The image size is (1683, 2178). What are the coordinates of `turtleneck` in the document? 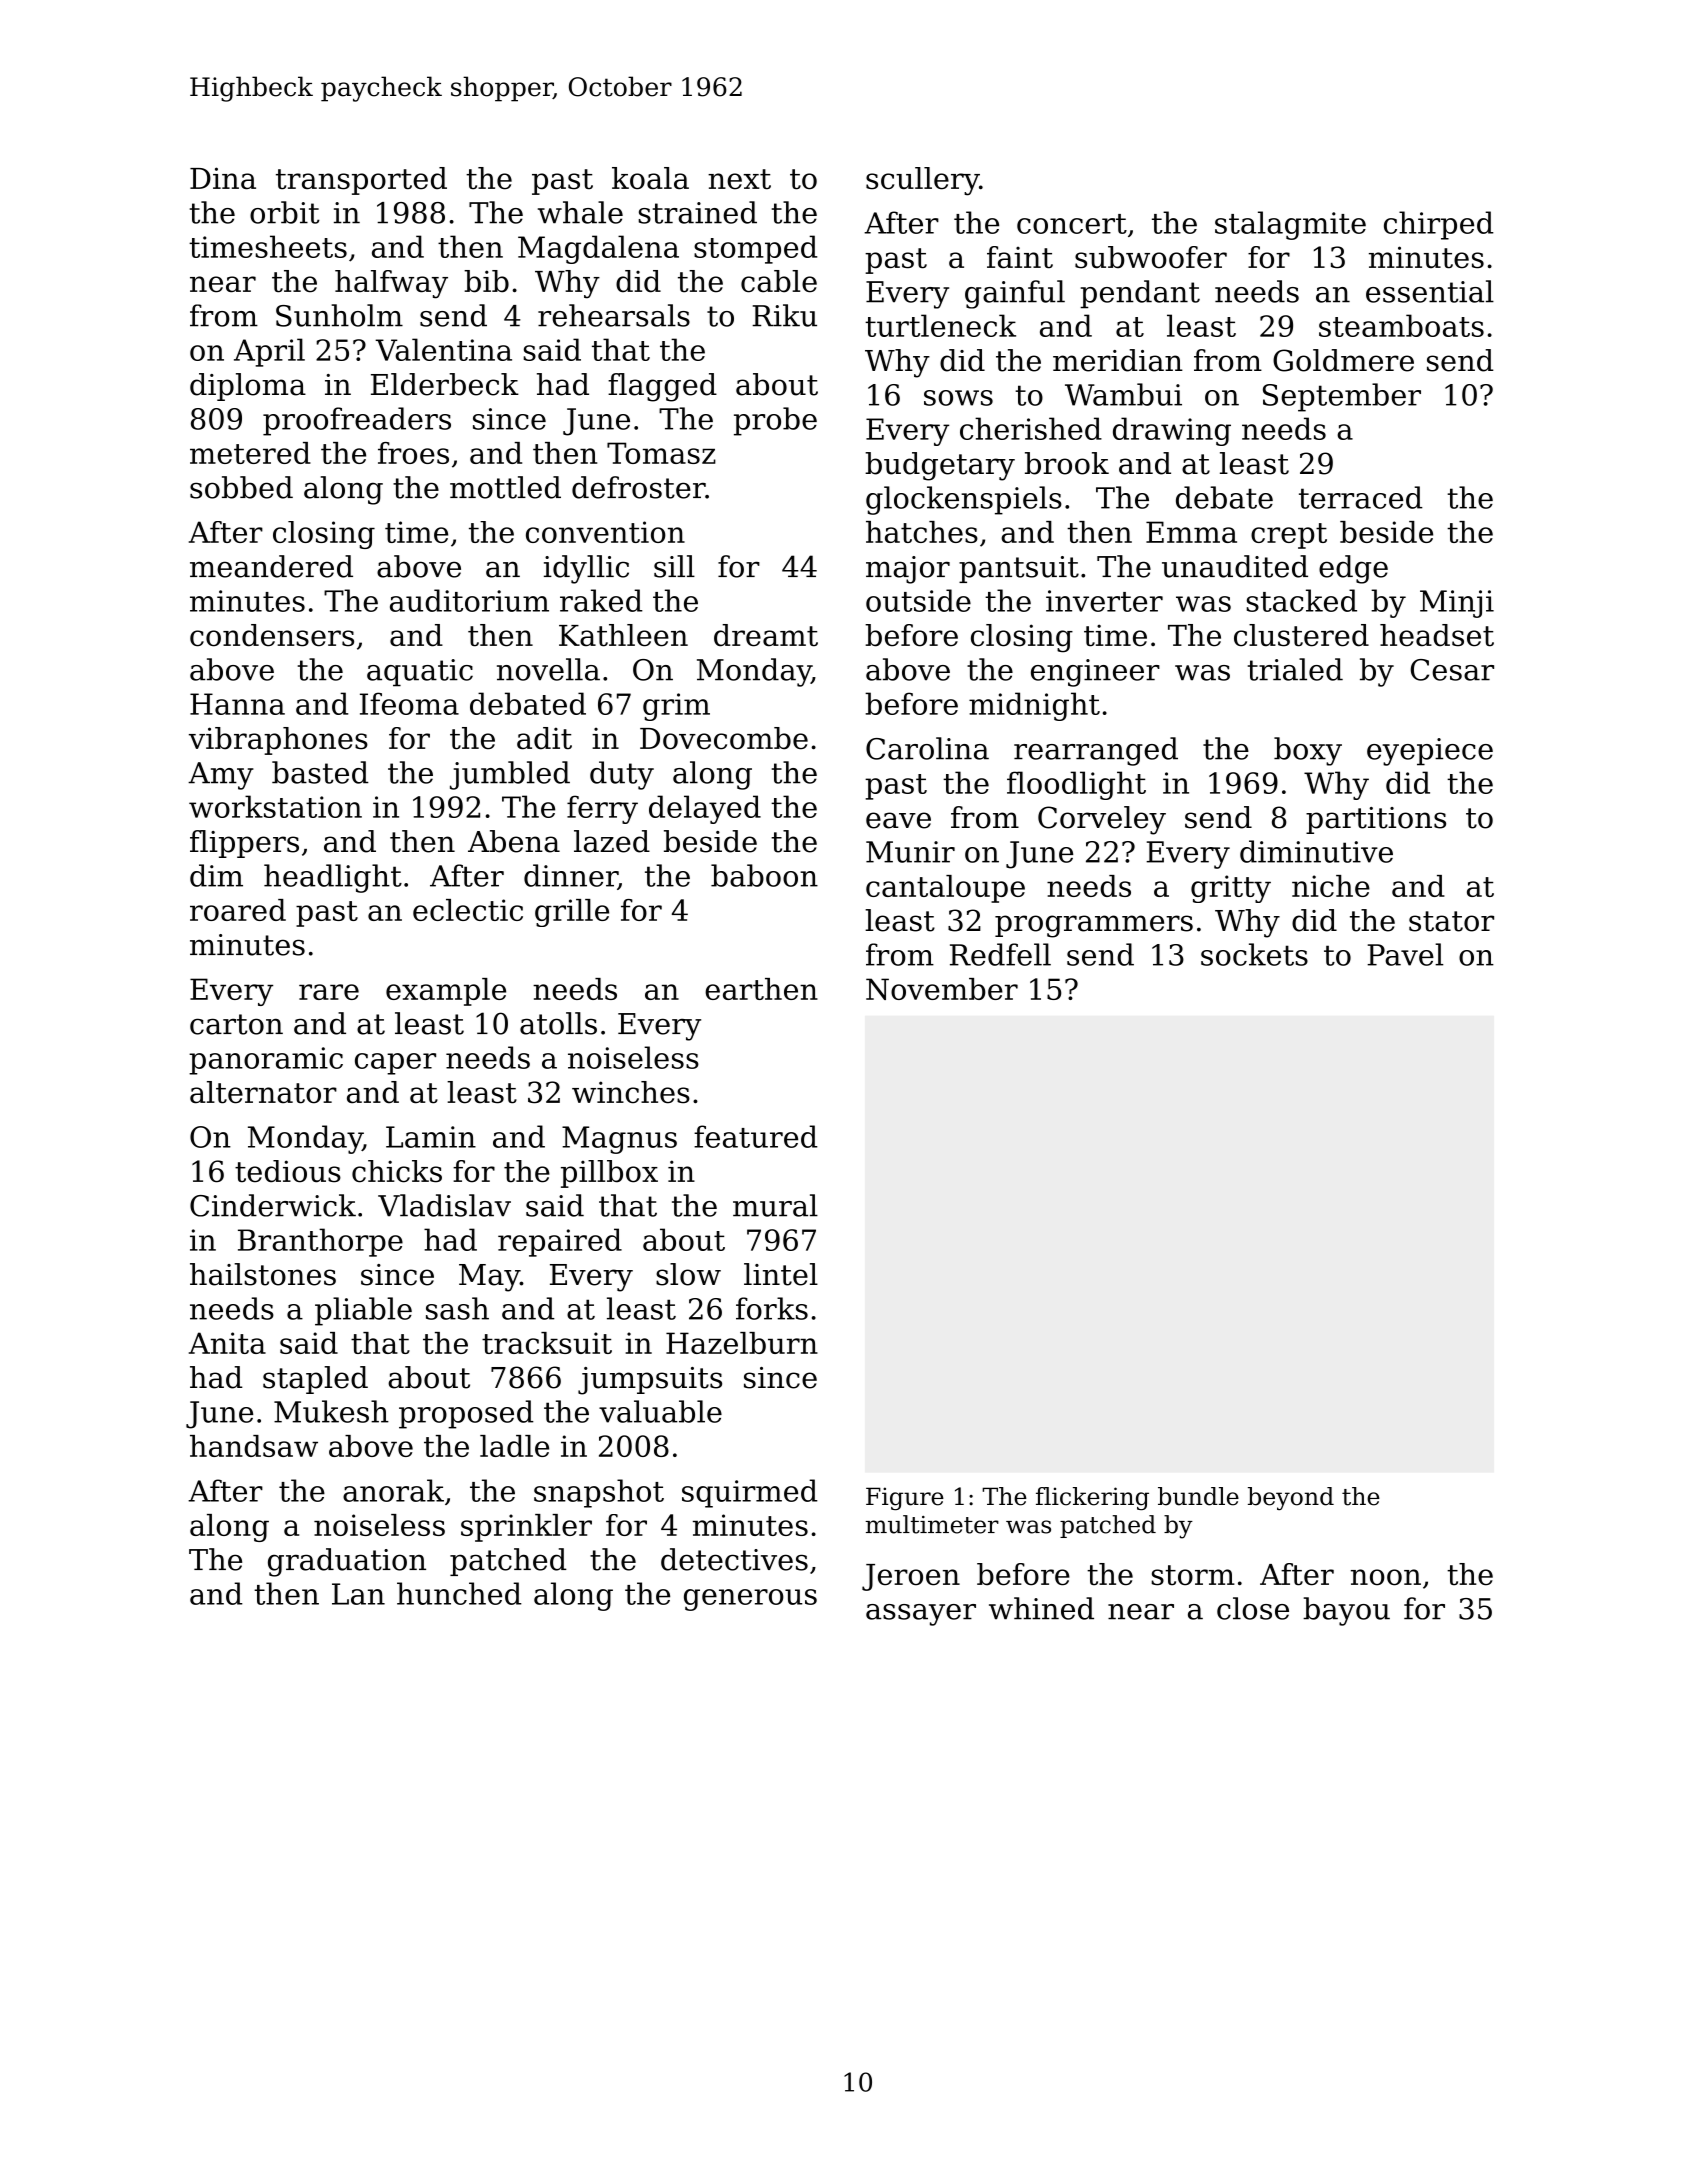 It's located at (940, 325).
